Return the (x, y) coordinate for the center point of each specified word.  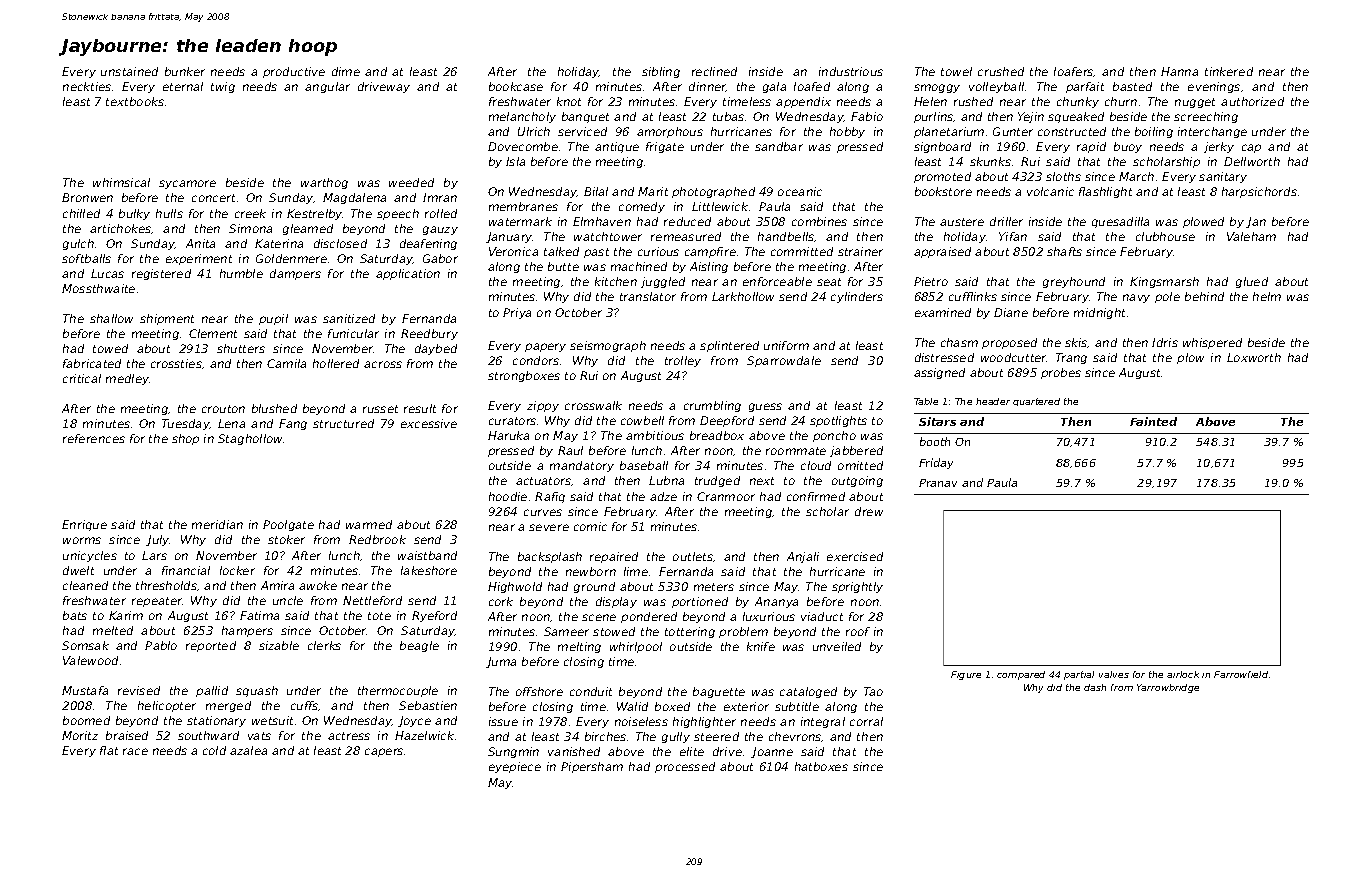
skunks (990, 161)
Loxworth (1254, 357)
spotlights (838, 421)
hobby (847, 132)
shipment (167, 319)
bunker (185, 71)
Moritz (80, 735)
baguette (719, 692)
